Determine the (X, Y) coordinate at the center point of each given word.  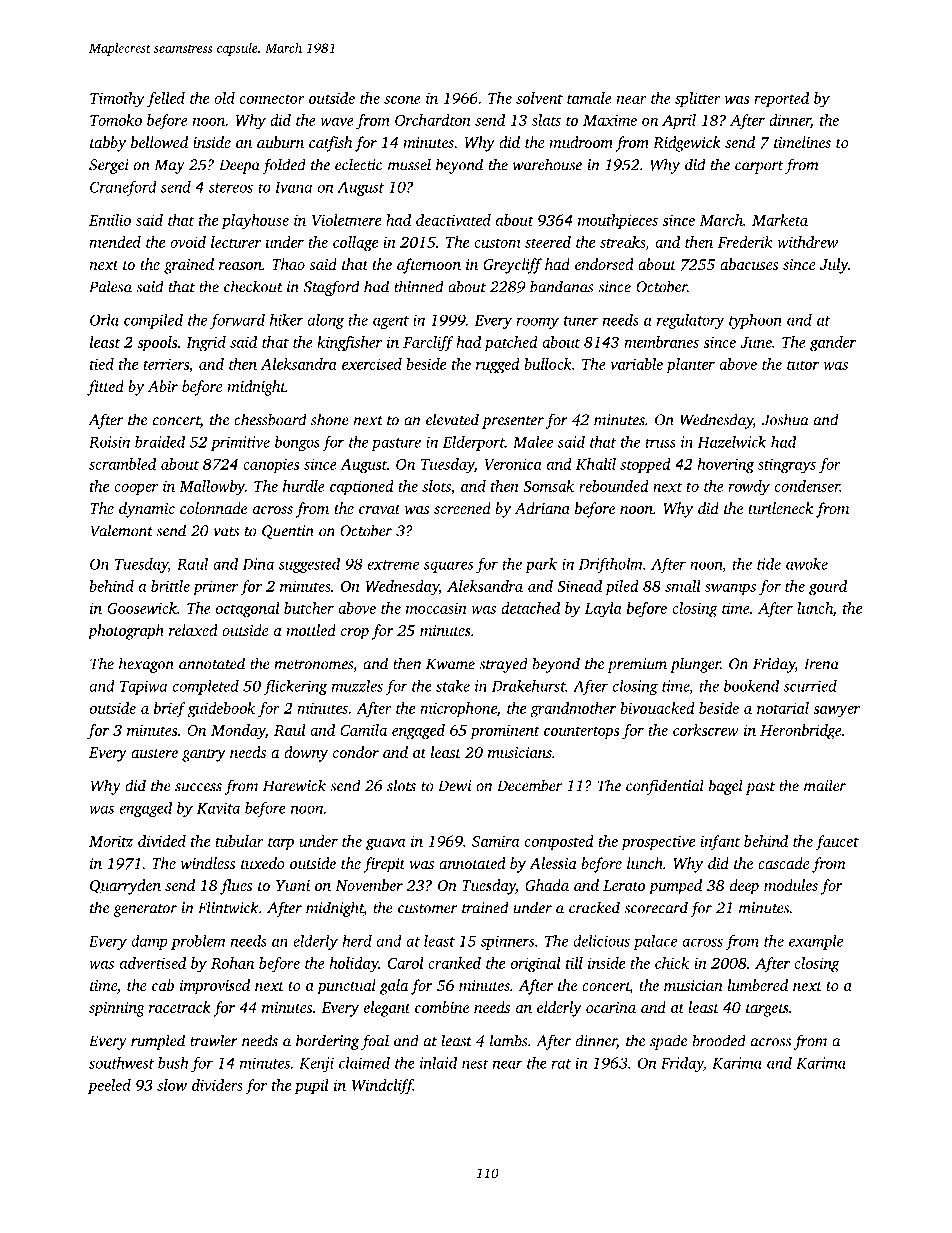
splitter (698, 99)
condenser (807, 486)
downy (306, 754)
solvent (539, 98)
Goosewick (142, 608)
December (529, 785)
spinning (117, 1009)
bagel (726, 787)
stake (453, 686)
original (536, 965)
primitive (240, 443)
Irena (821, 664)
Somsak (548, 486)
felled (166, 100)
